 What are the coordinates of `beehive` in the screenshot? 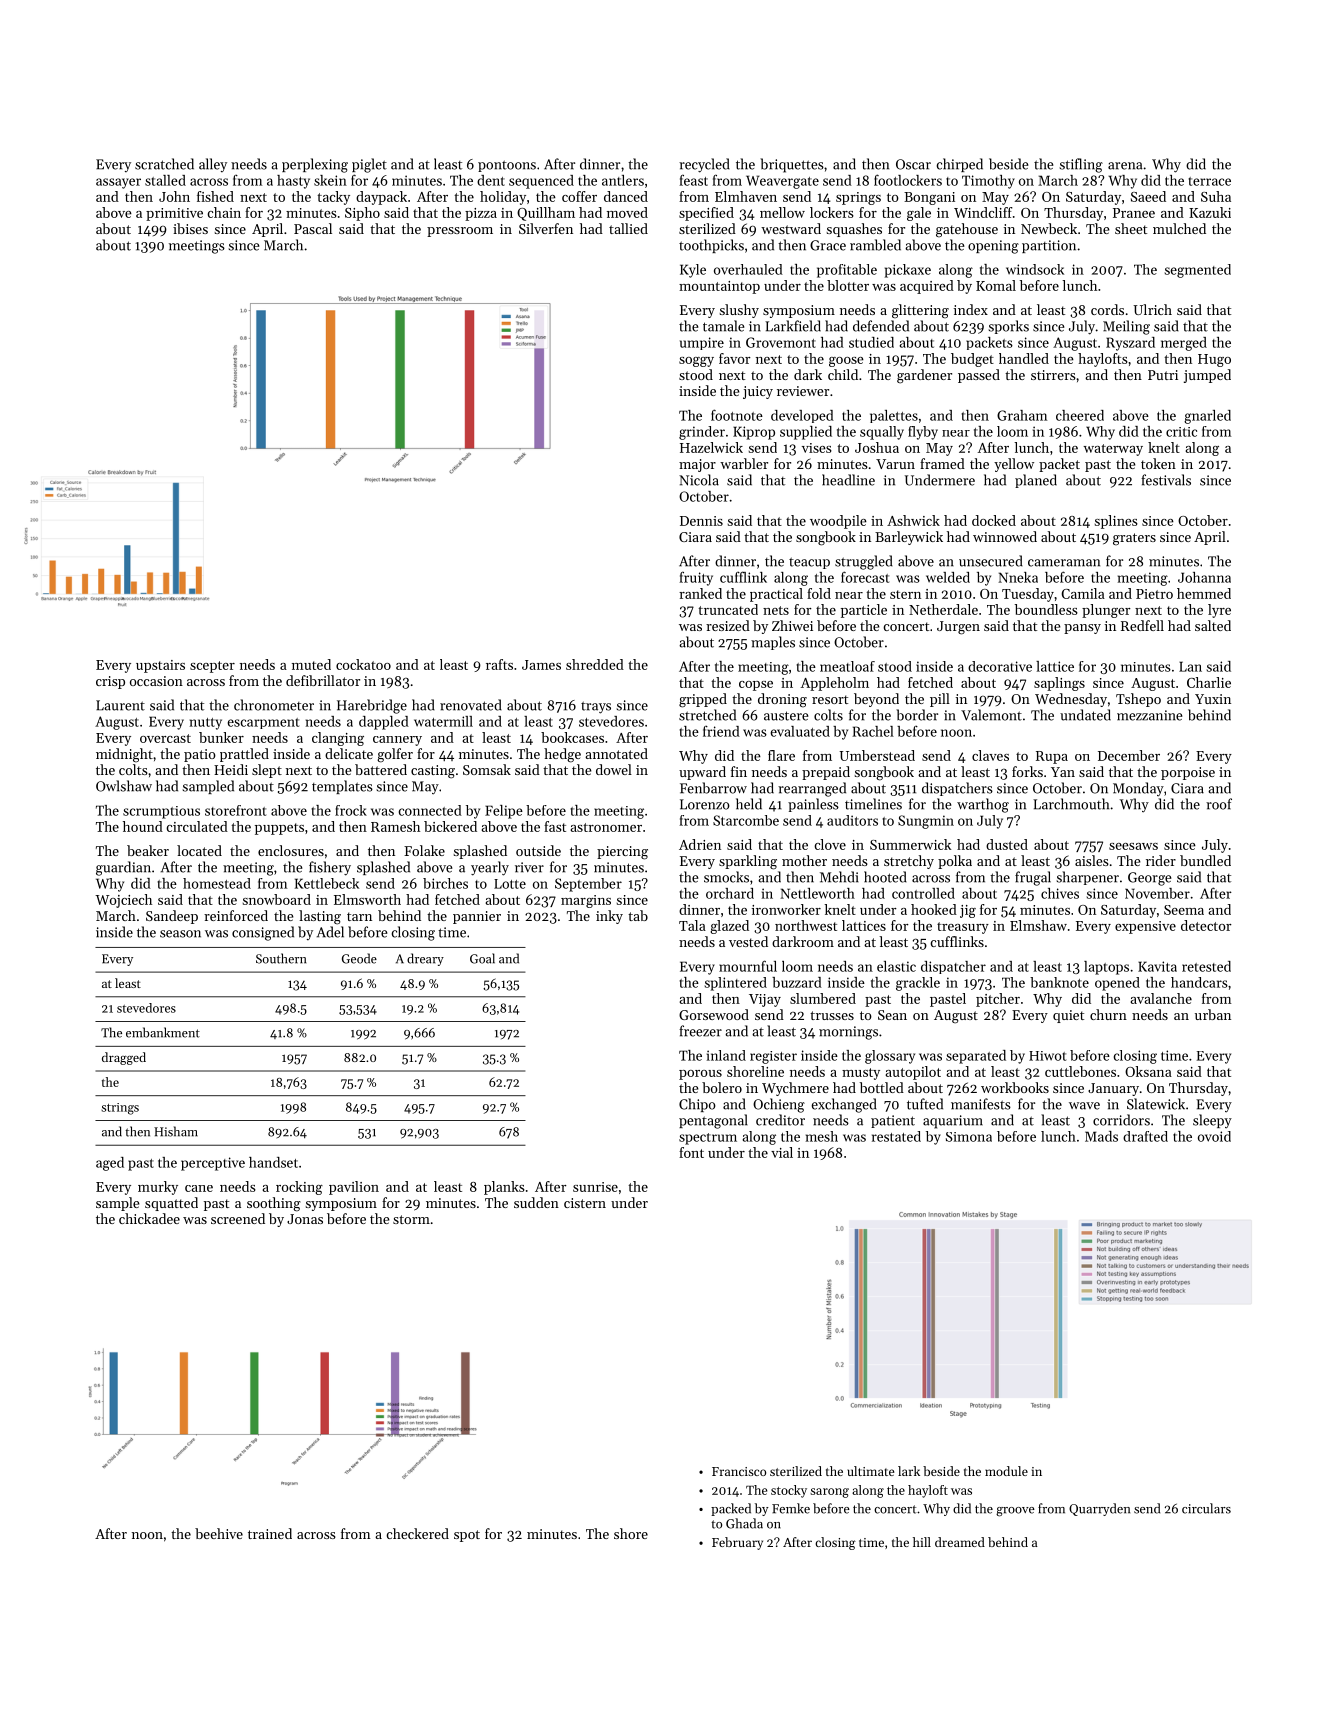 It's located at (219, 1533).
